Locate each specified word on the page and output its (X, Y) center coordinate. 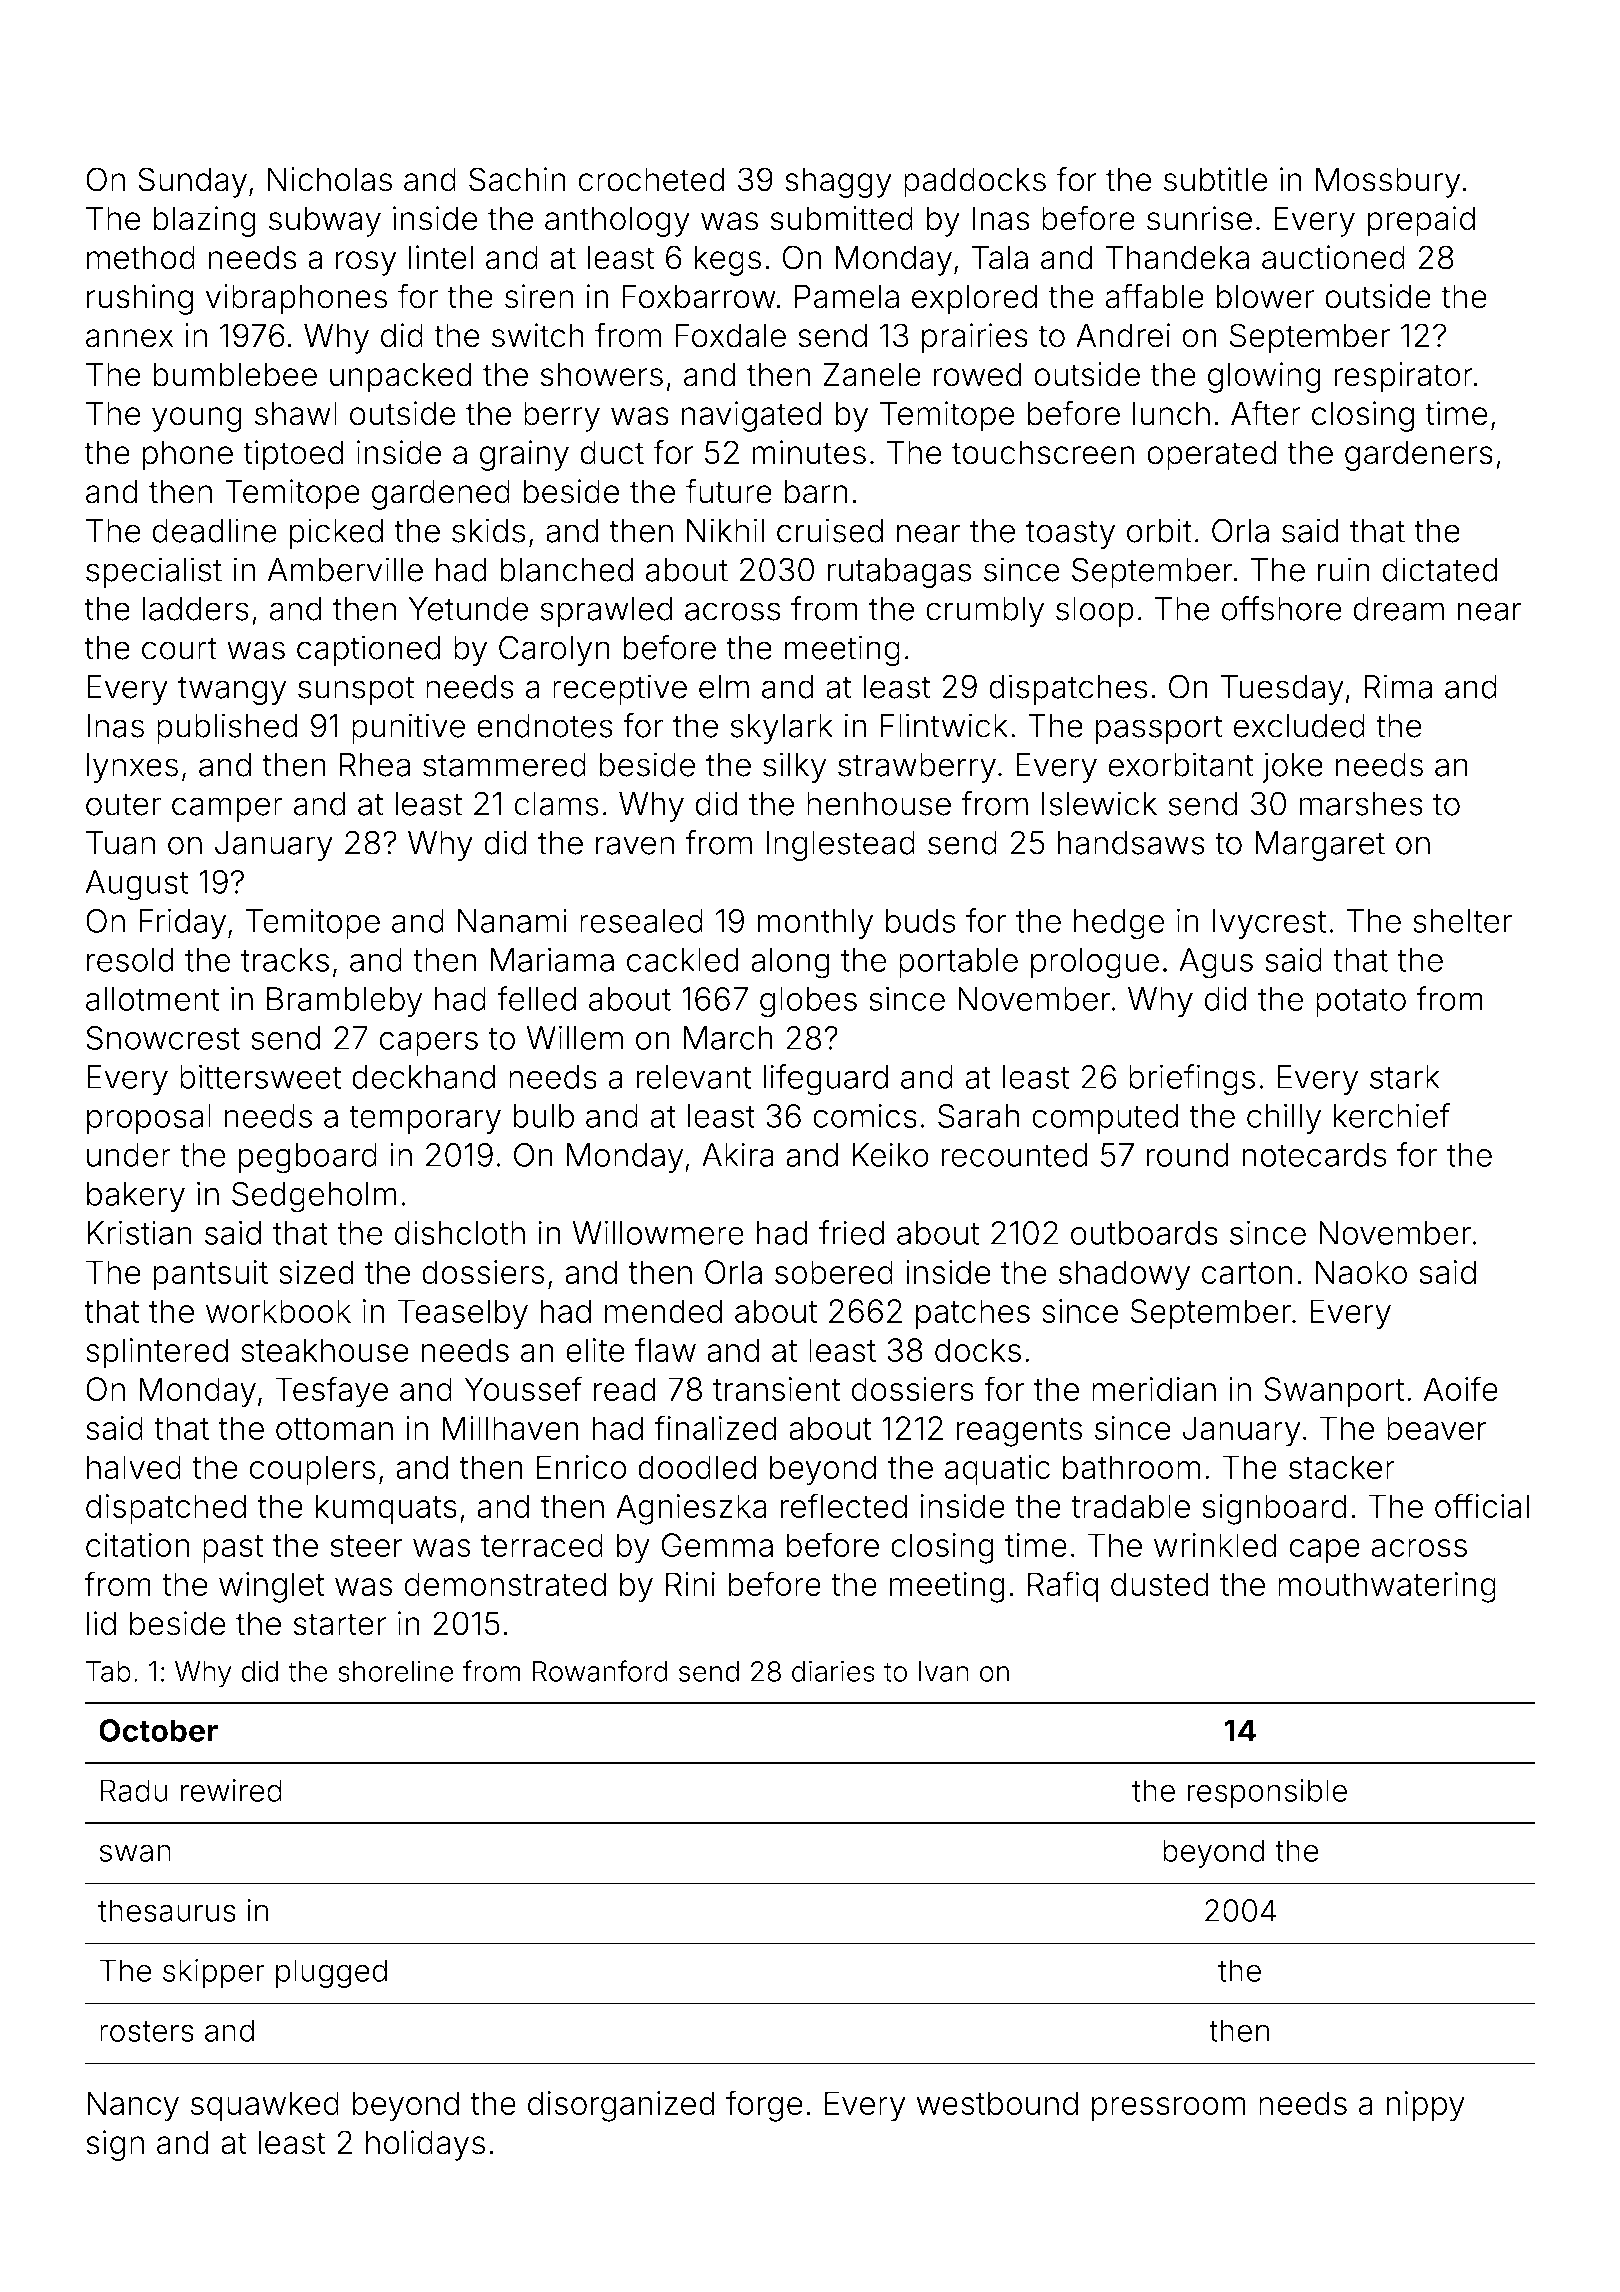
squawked (265, 2106)
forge (764, 2106)
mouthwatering (1387, 1587)
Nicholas (330, 179)
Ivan (944, 1671)
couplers (312, 1470)
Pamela (847, 296)
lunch (1171, 413)
